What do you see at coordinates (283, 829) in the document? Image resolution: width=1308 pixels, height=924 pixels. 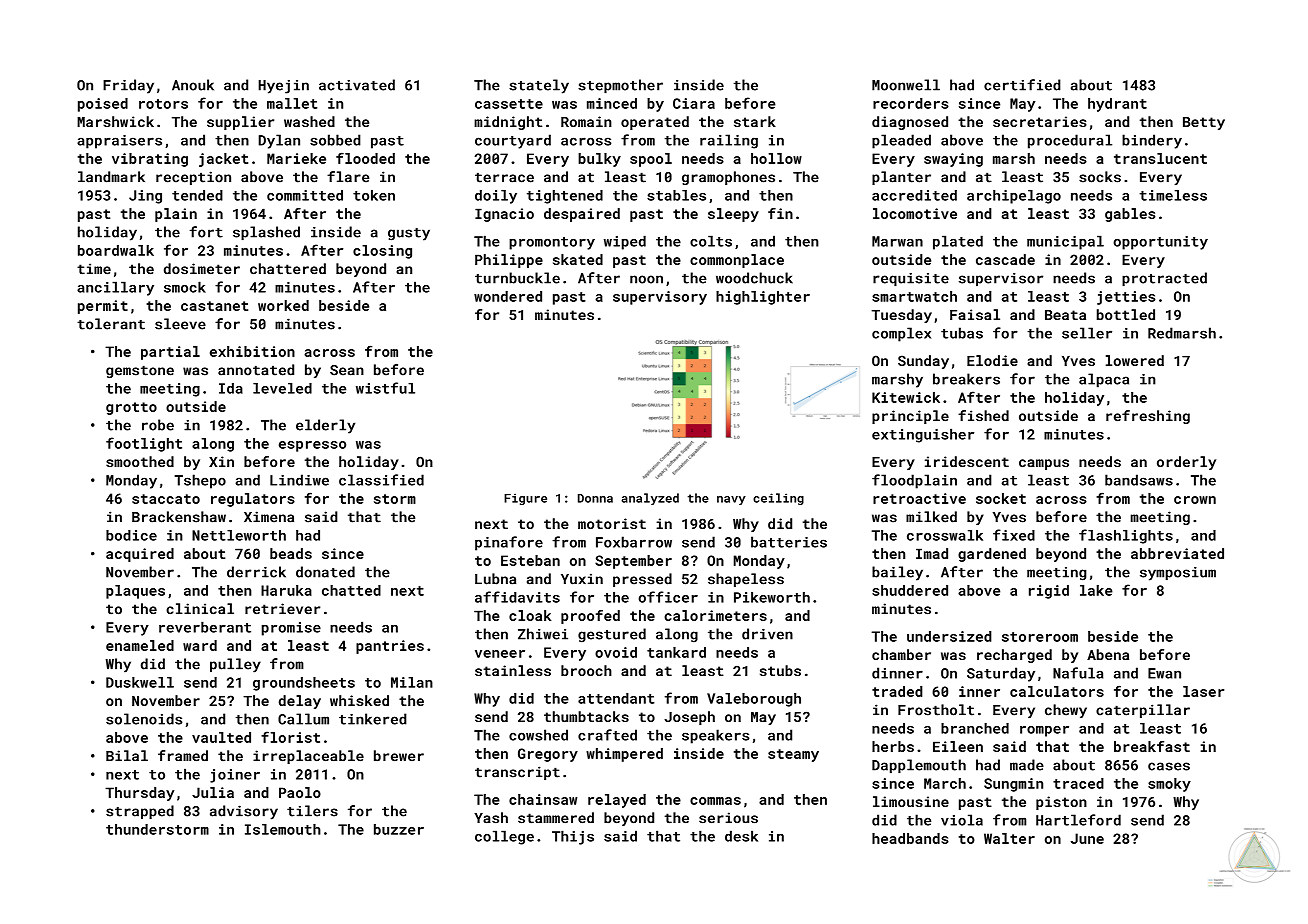 I see `Islemouth` at bounding box center [283, 829].
